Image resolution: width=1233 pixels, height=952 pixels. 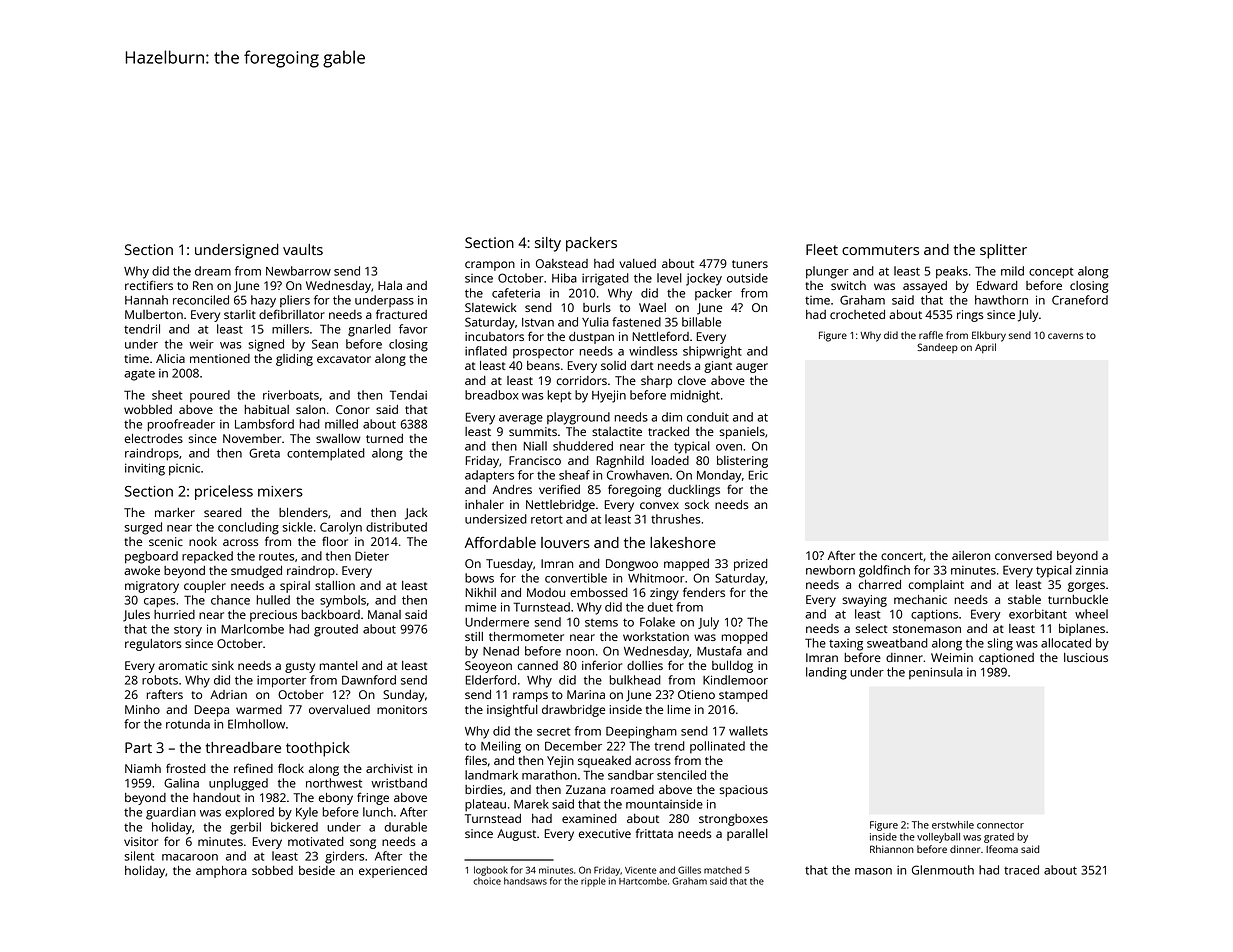 I want to click on silty, so click(x=548, y=244).
